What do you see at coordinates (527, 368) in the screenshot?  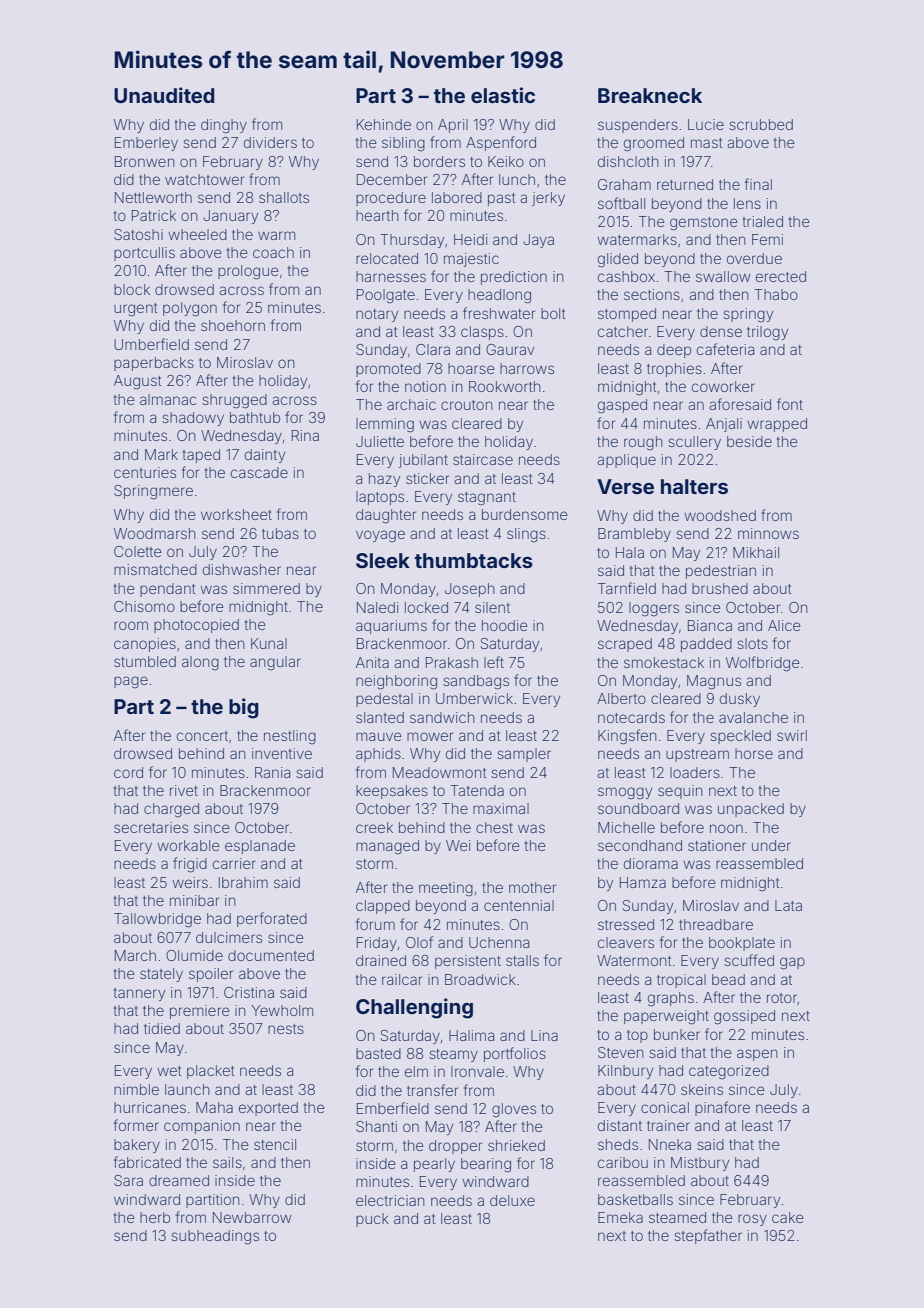 I see `harrows` at bounding box center [527, 368].
